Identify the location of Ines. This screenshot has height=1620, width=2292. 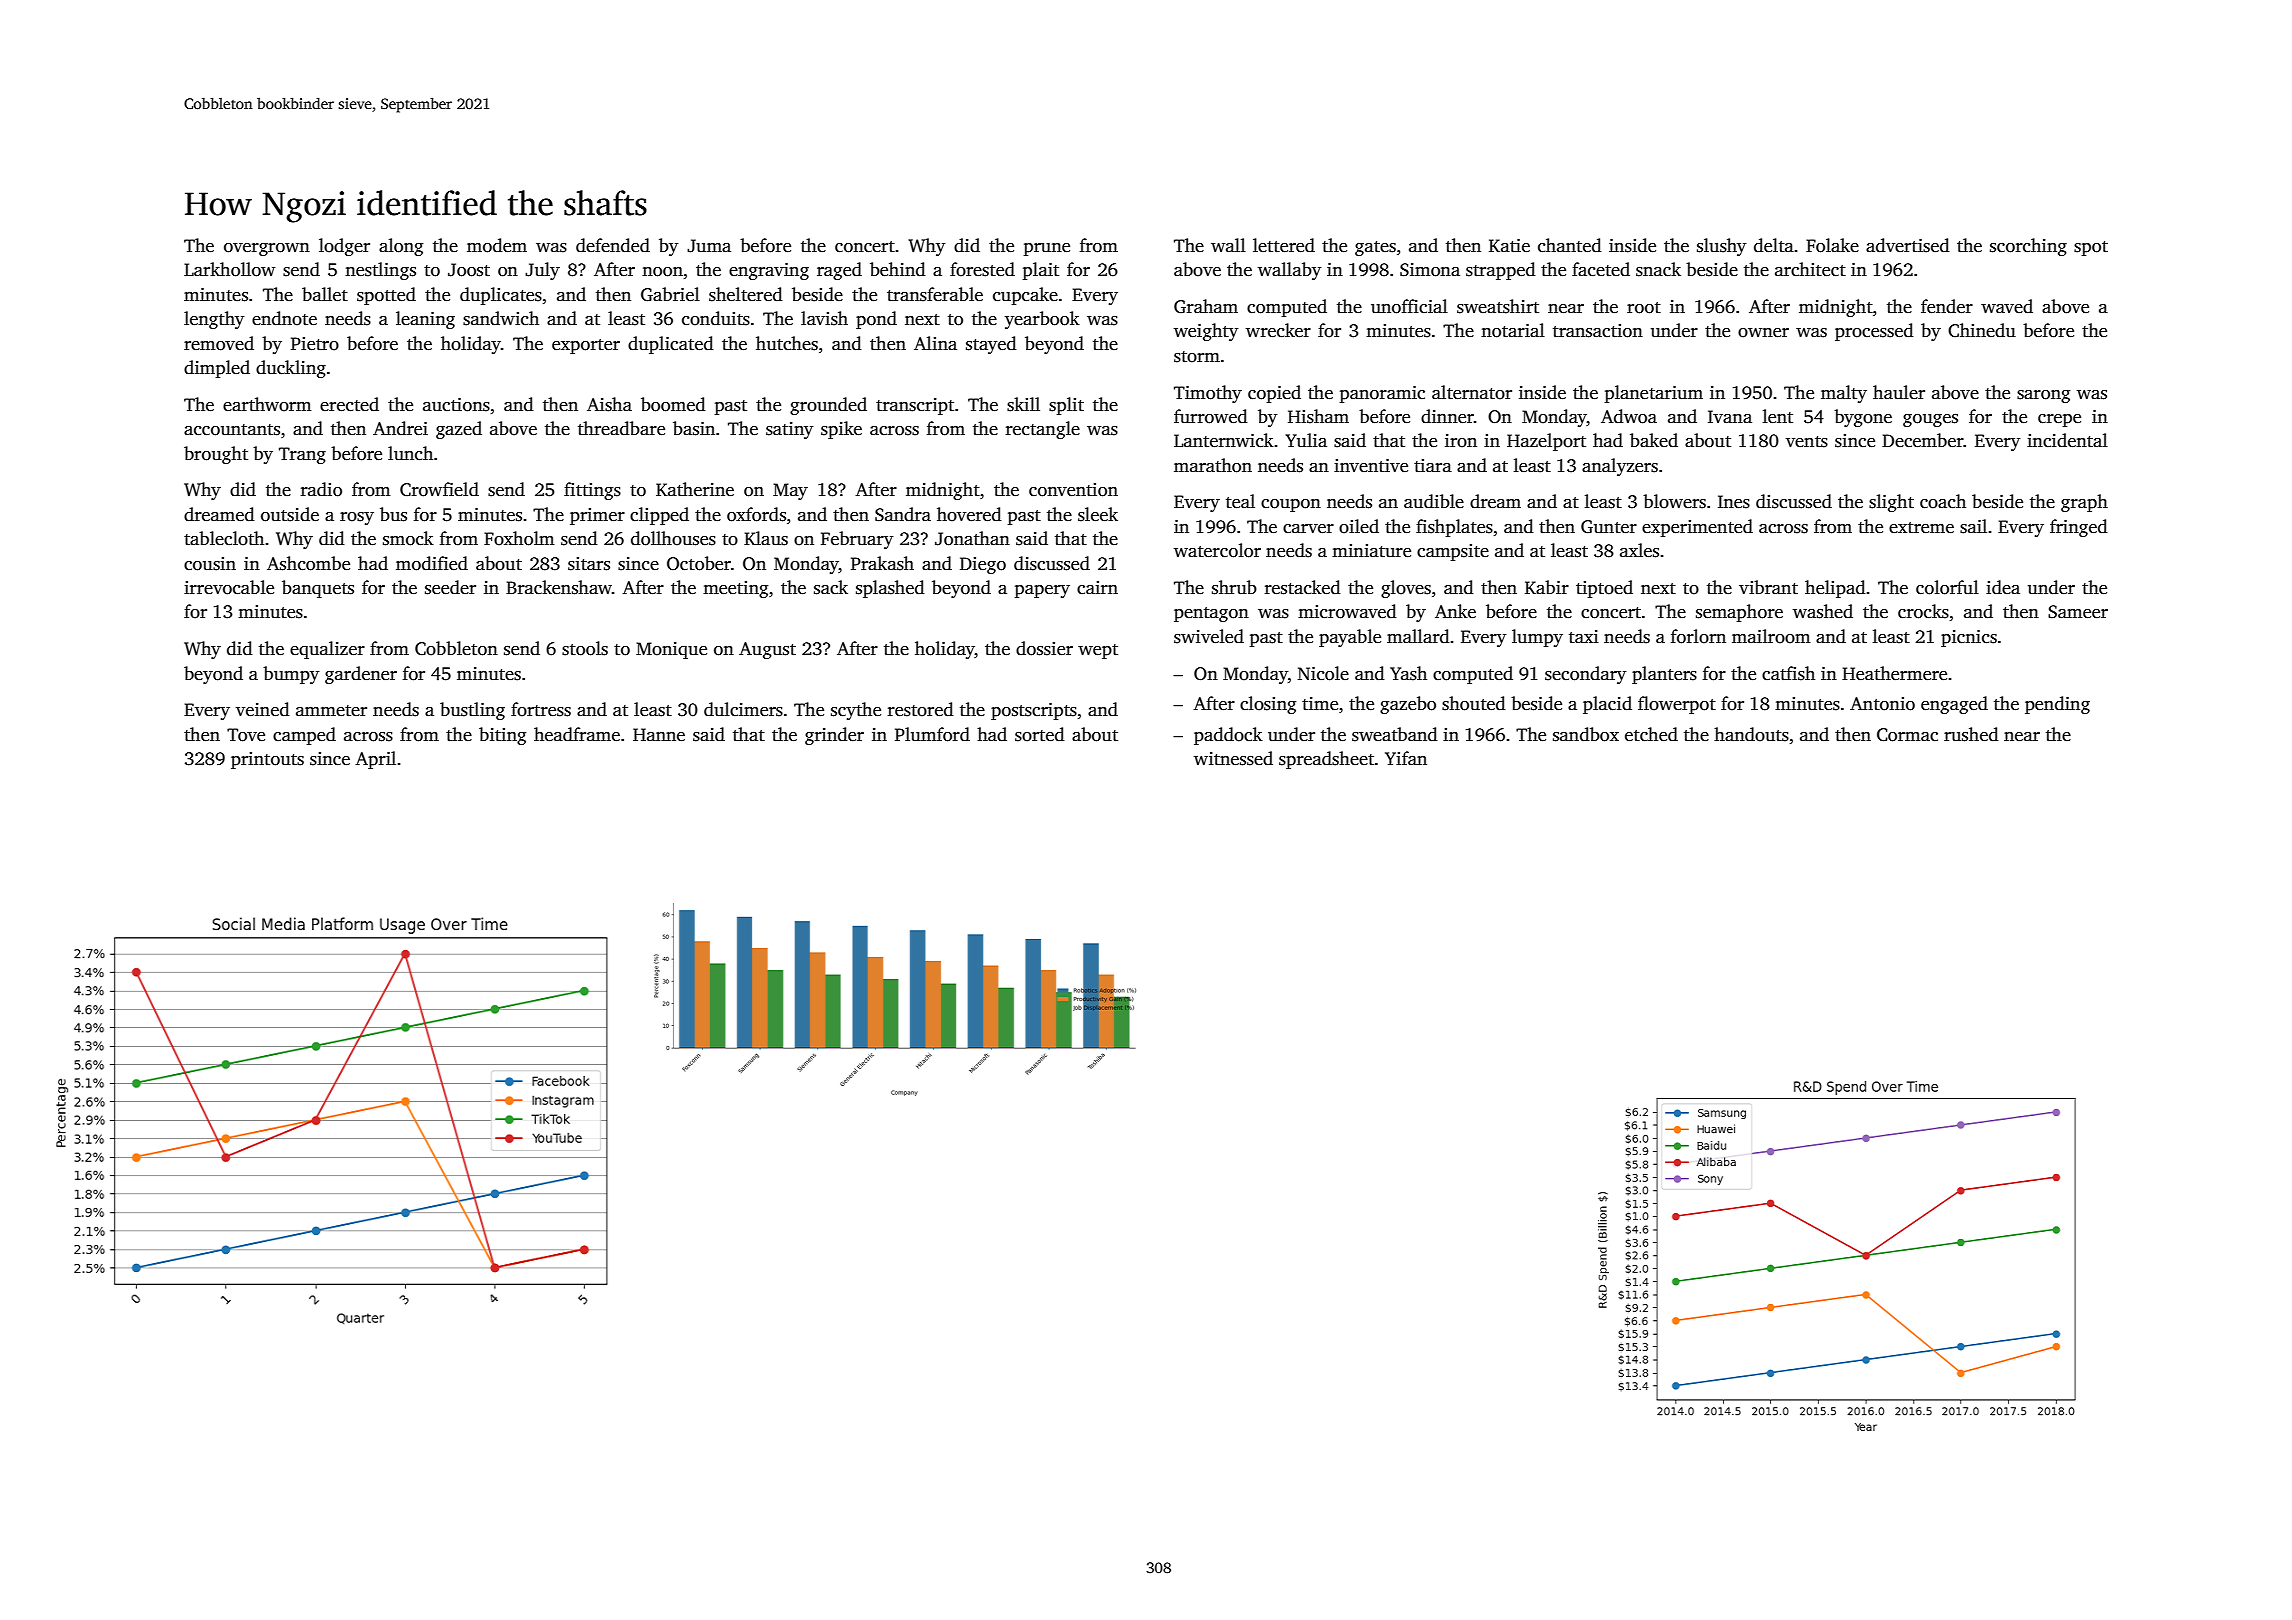
(1734, 502).
